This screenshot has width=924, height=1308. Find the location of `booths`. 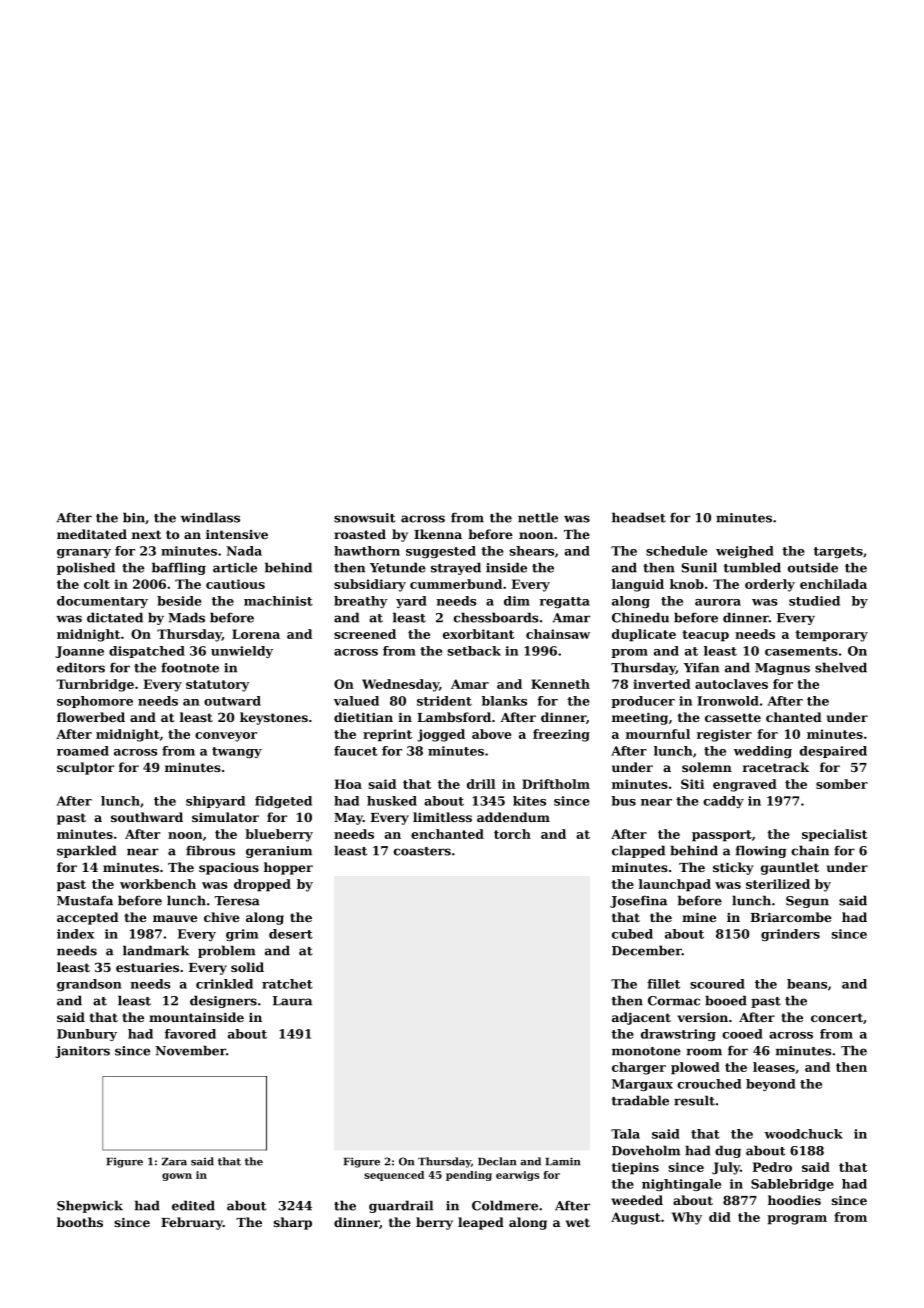

booths is located at coordinates (80, 1222).
